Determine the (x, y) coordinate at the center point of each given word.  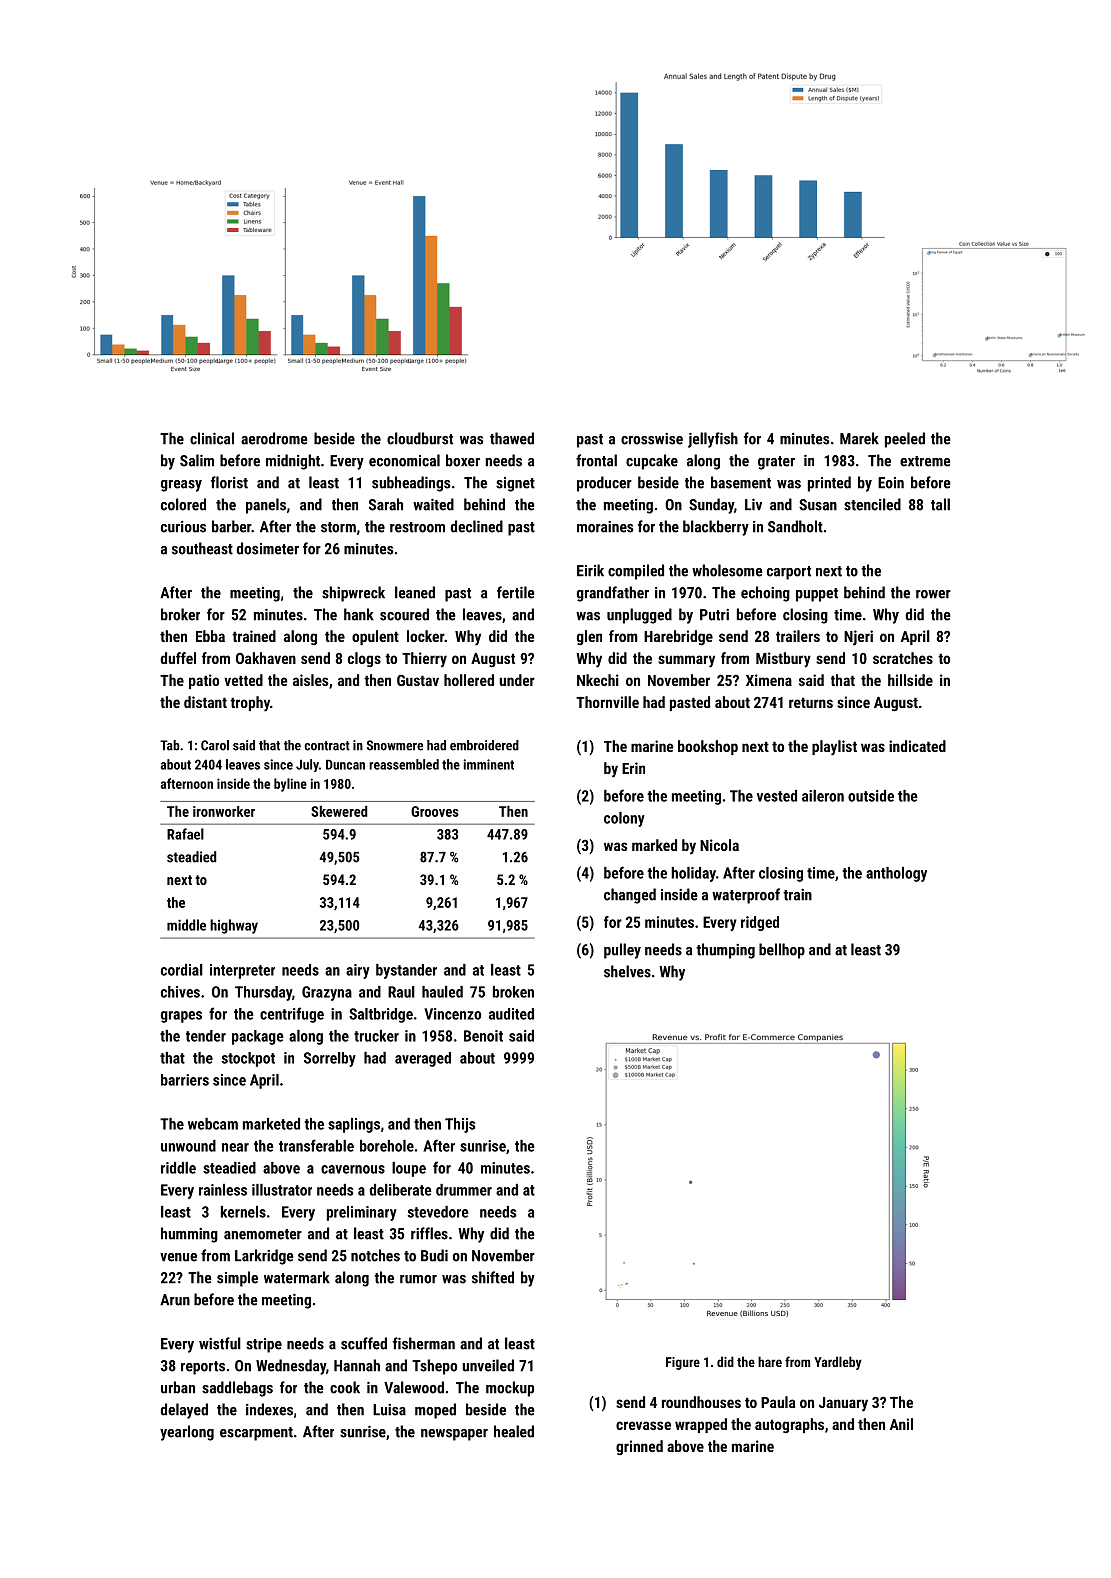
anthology (896, 874)
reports (203, 1368)
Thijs (460, 1125)
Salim (197, 460)
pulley (622, 951)
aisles (310, 680)
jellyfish (713, 440)
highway (234, 926)
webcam (213, 1124)
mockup (510, 1389)
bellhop (782, 951)
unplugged (639, 616)
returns (811, 702)
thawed (512, 438)
